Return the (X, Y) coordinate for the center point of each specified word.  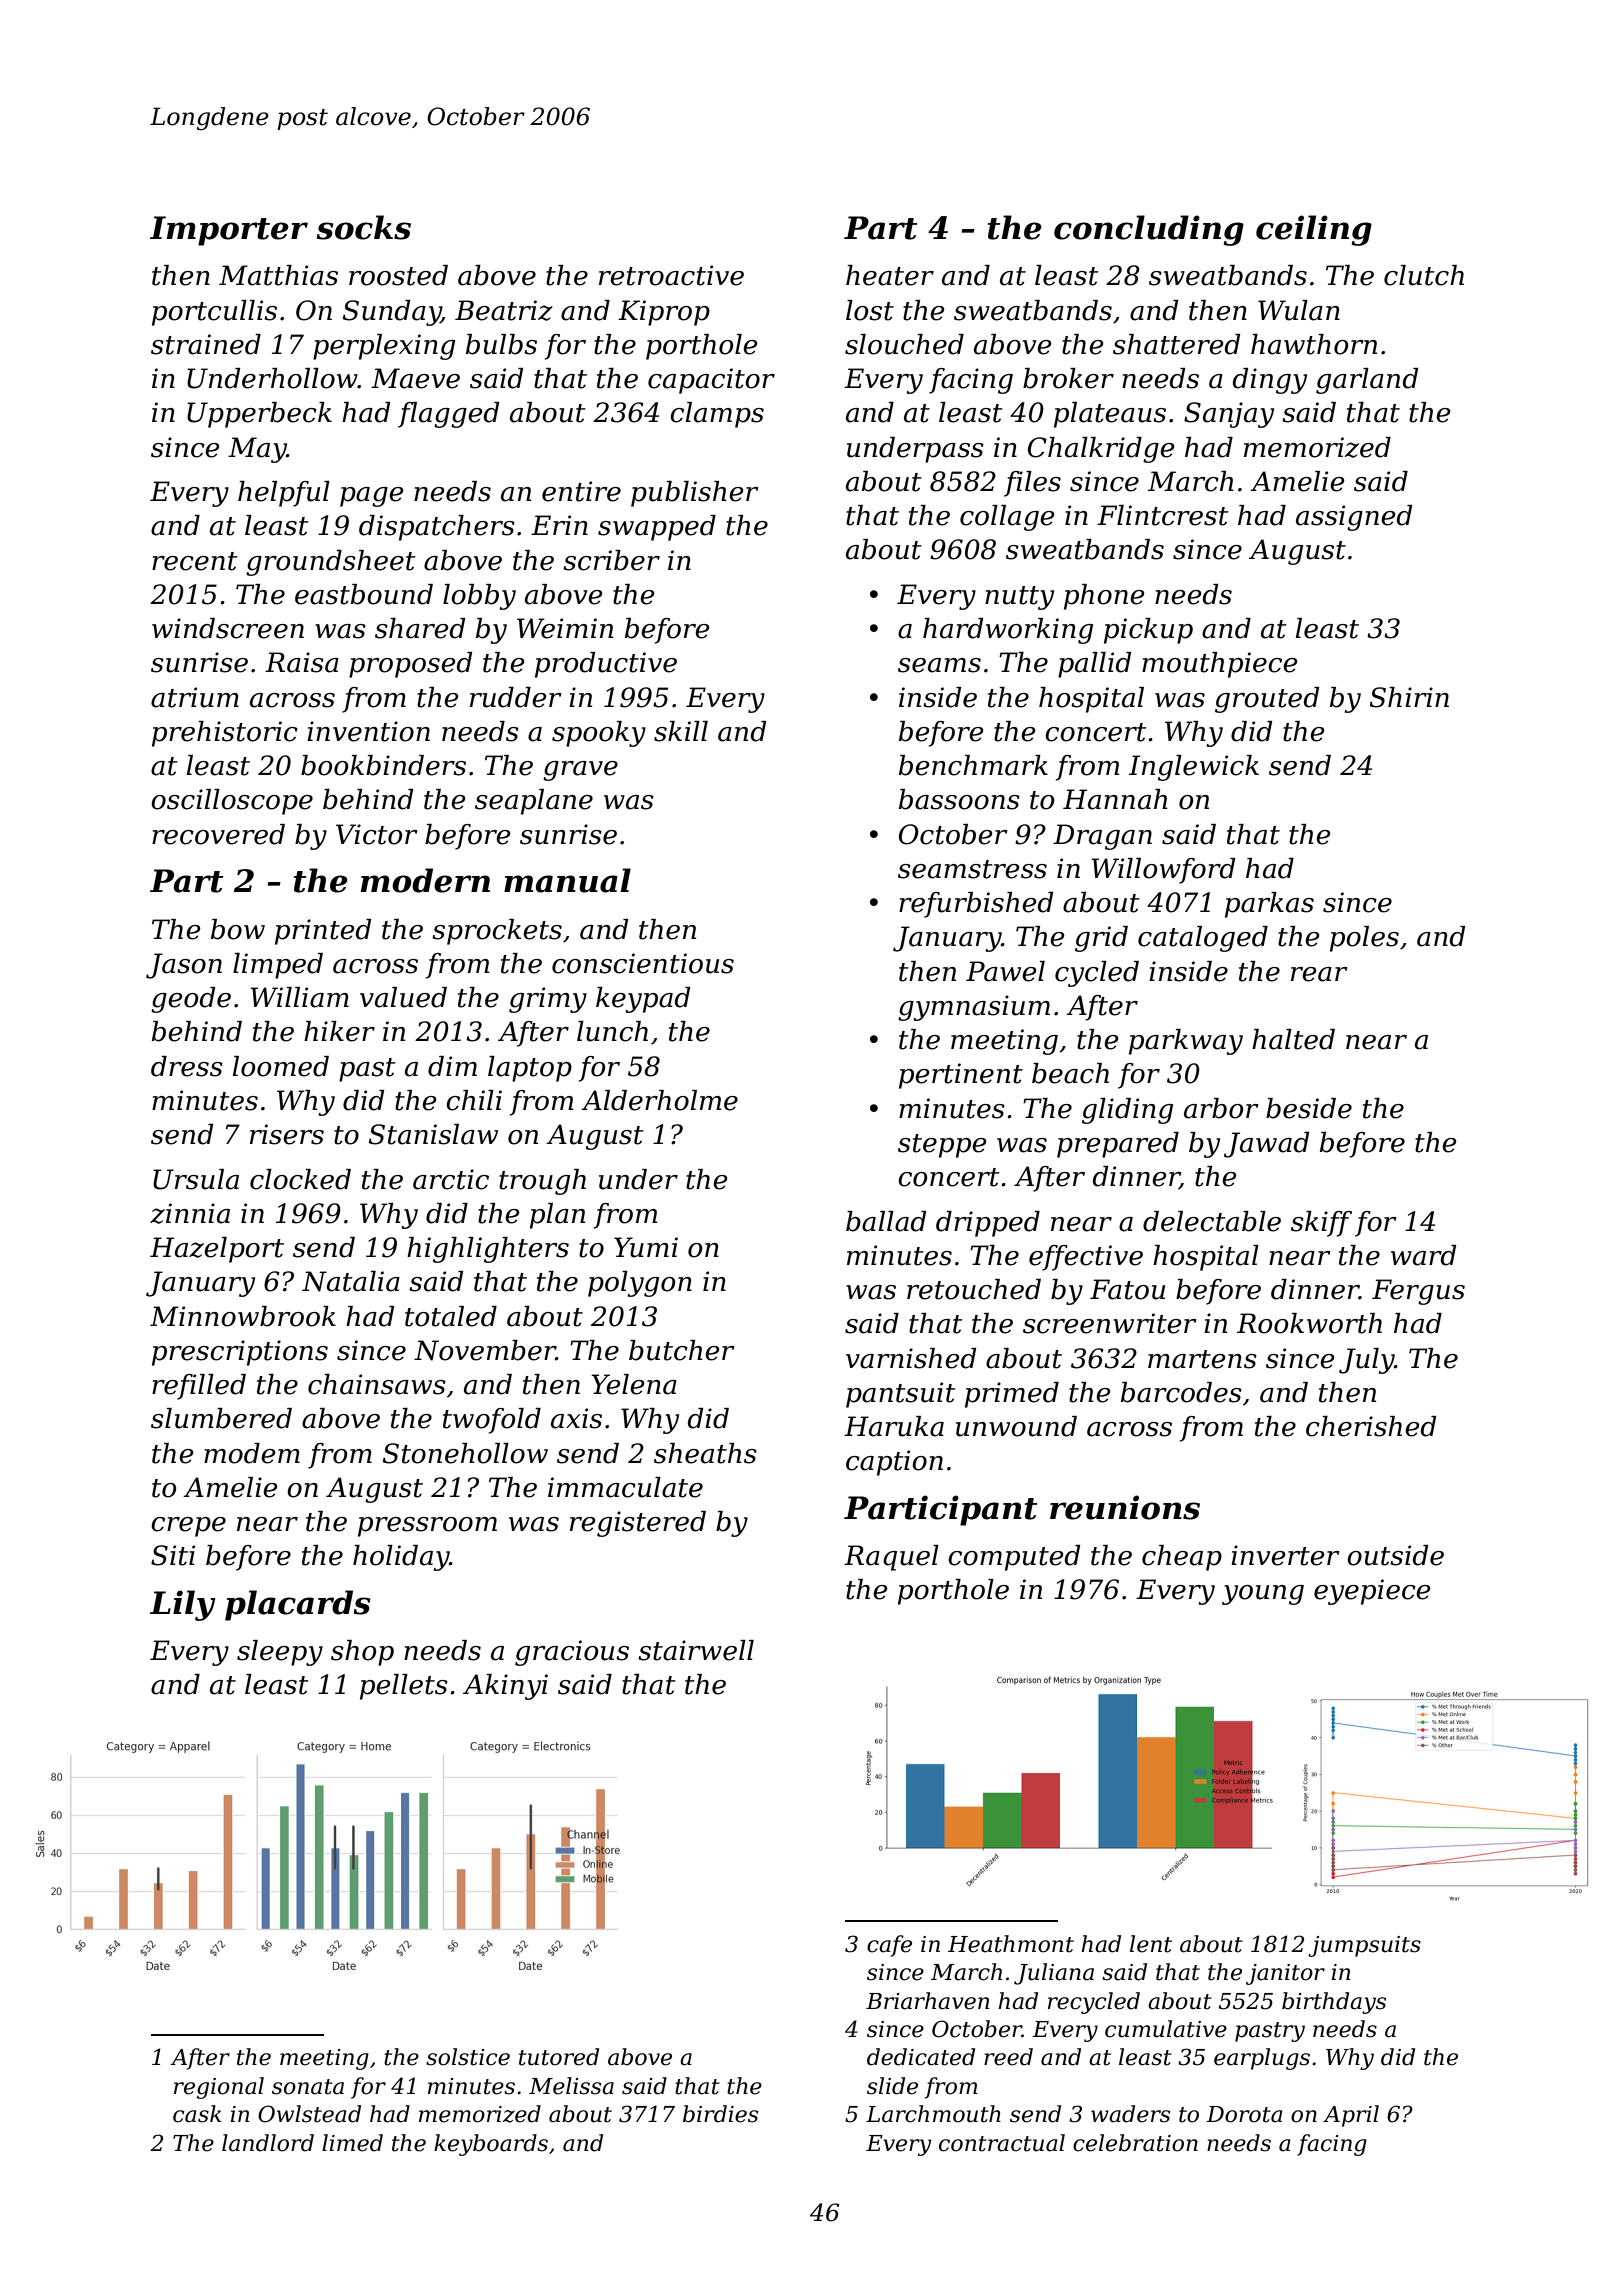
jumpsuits (1364, 1946)
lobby (479, 597)
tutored (559, 2057)
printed (323, 932)
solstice (468, 2057)
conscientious (643, 963)
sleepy (280, 1653)
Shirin (1409, 697)
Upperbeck (259, 415)
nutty (1019, 598)
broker (1068, 378)
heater (890, 275)
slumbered (221, 1418)
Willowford (1163, 871)
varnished (911, 1358)
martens (1202, 1359)
